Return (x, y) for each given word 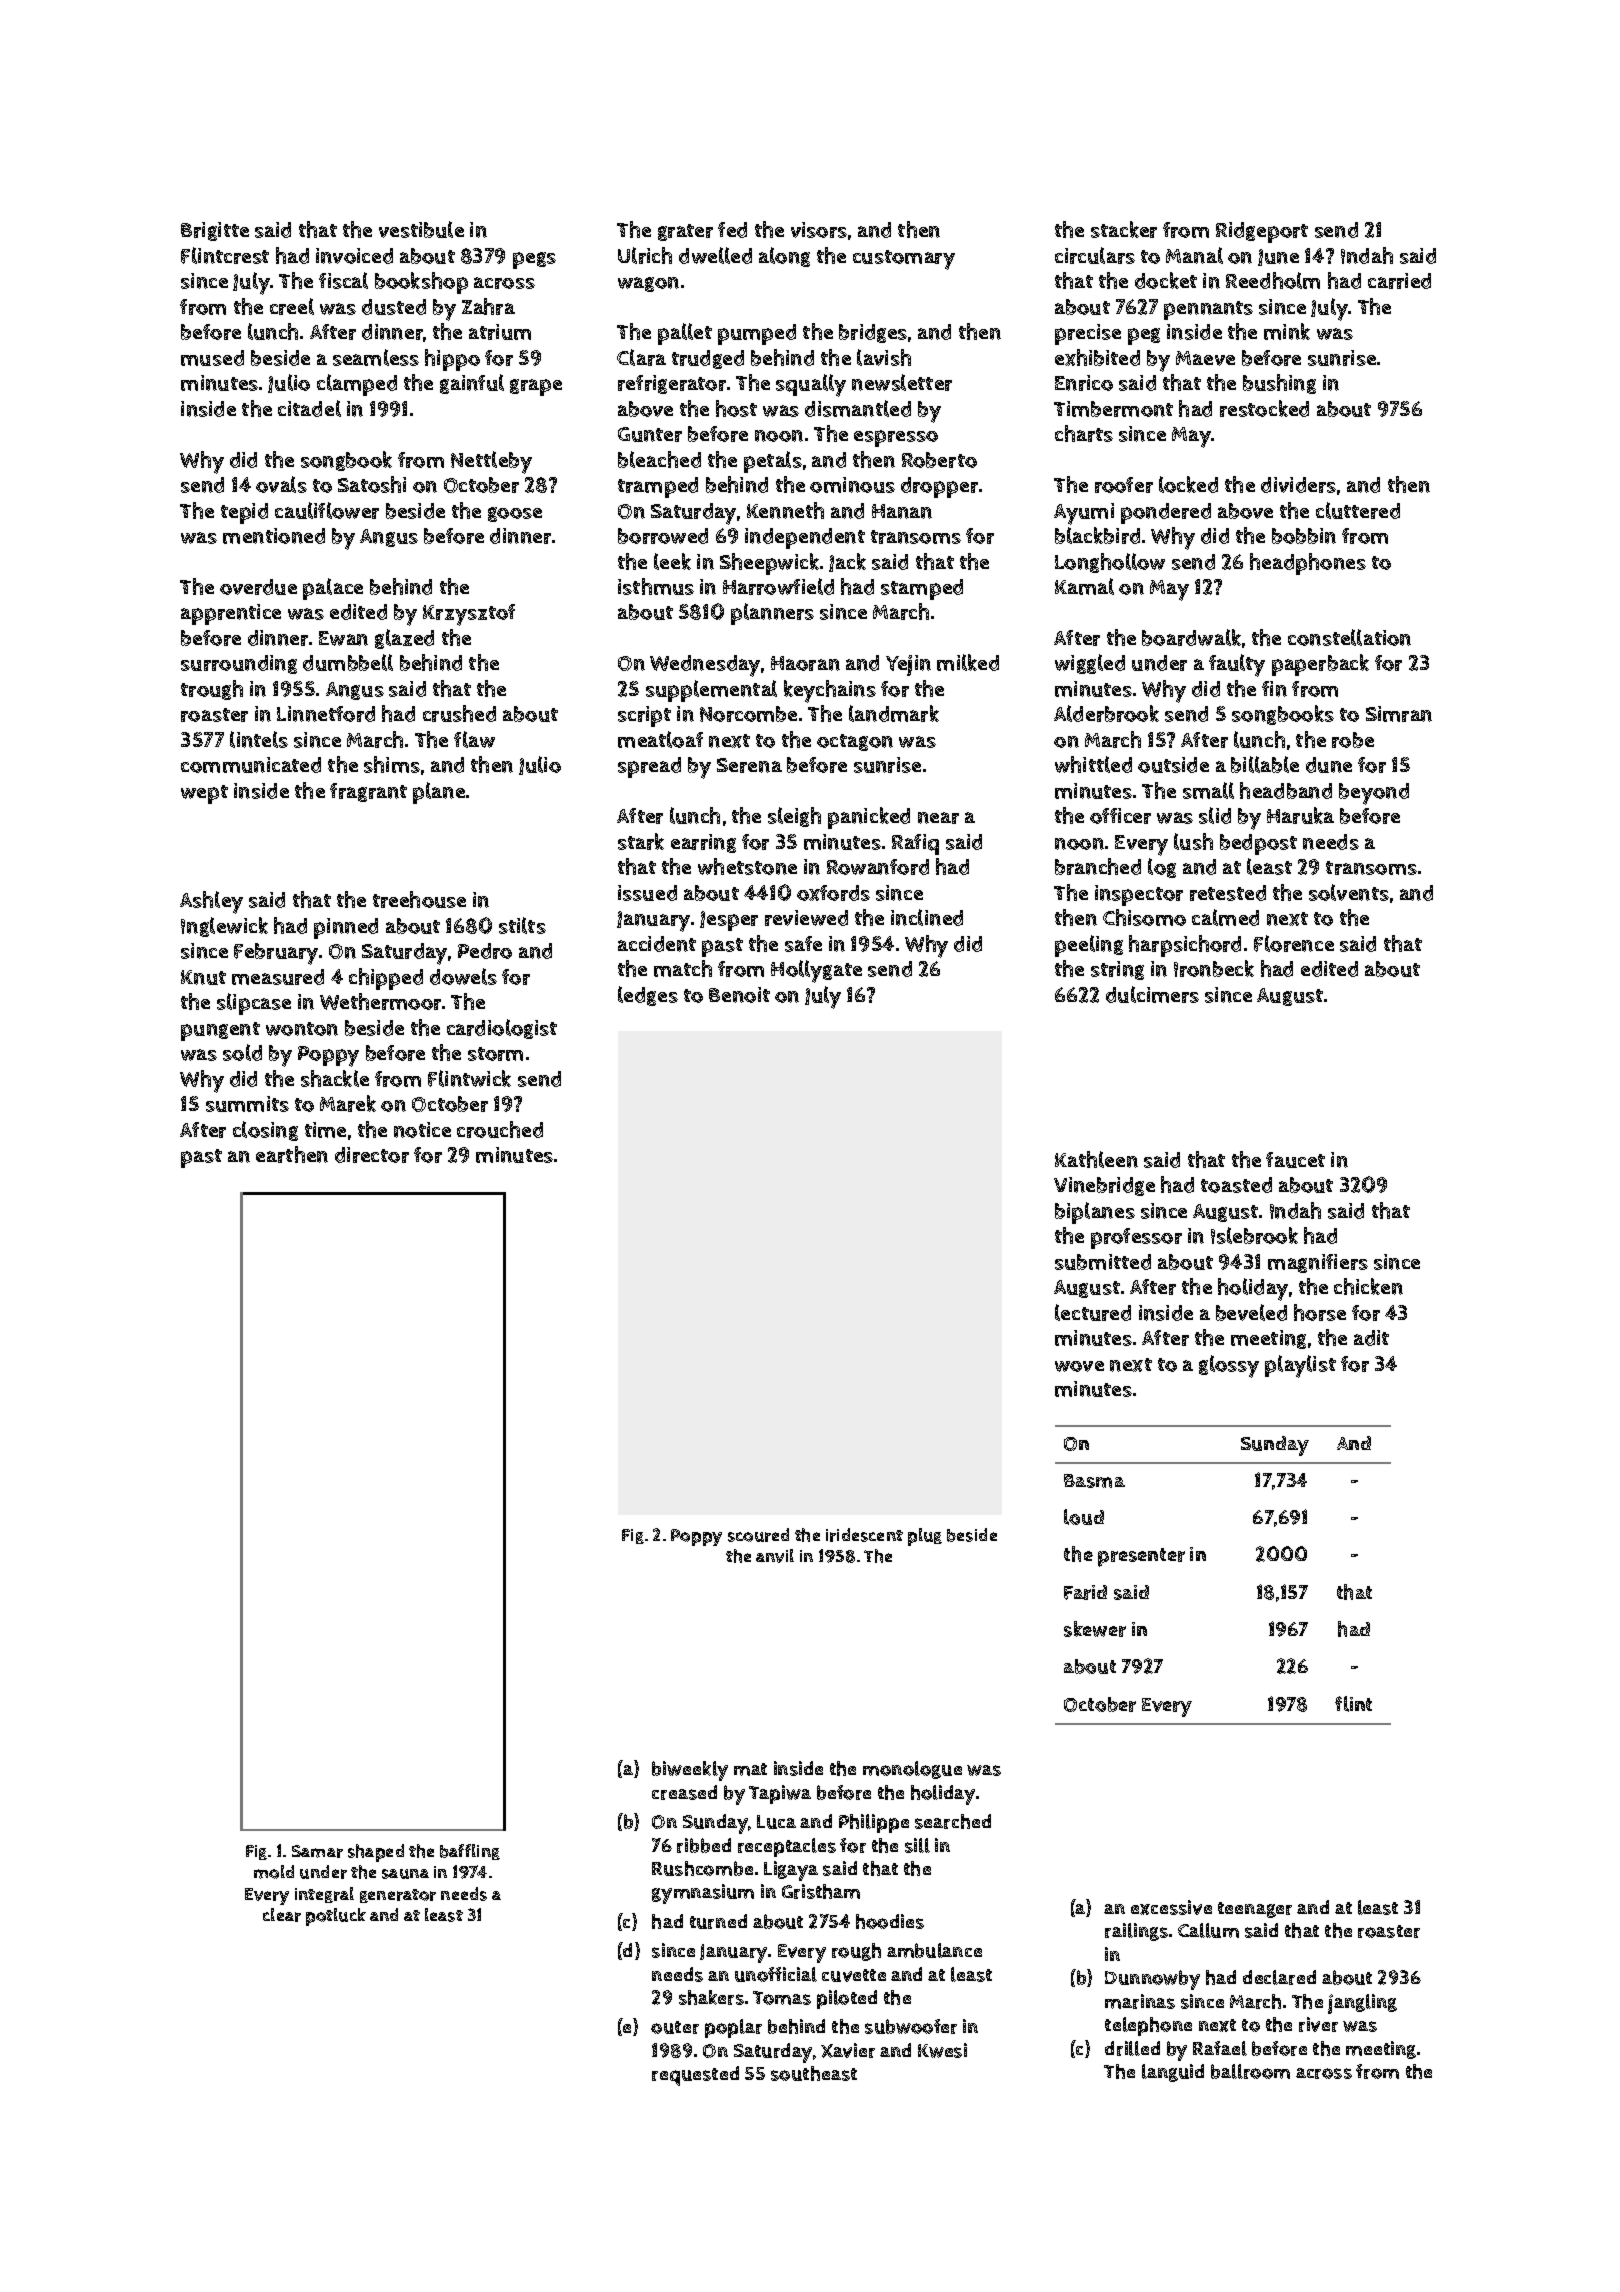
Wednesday (705, 666)
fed (732, 230)
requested (695, 2076)
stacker (1124, 229)
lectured (1093, 1312)
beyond (1374, 794)
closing (265, 1131)
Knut (203, 977)
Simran (1399, 714)
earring (703, 843)
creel (292, 306)
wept (204, 794)
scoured (758, 1535)
